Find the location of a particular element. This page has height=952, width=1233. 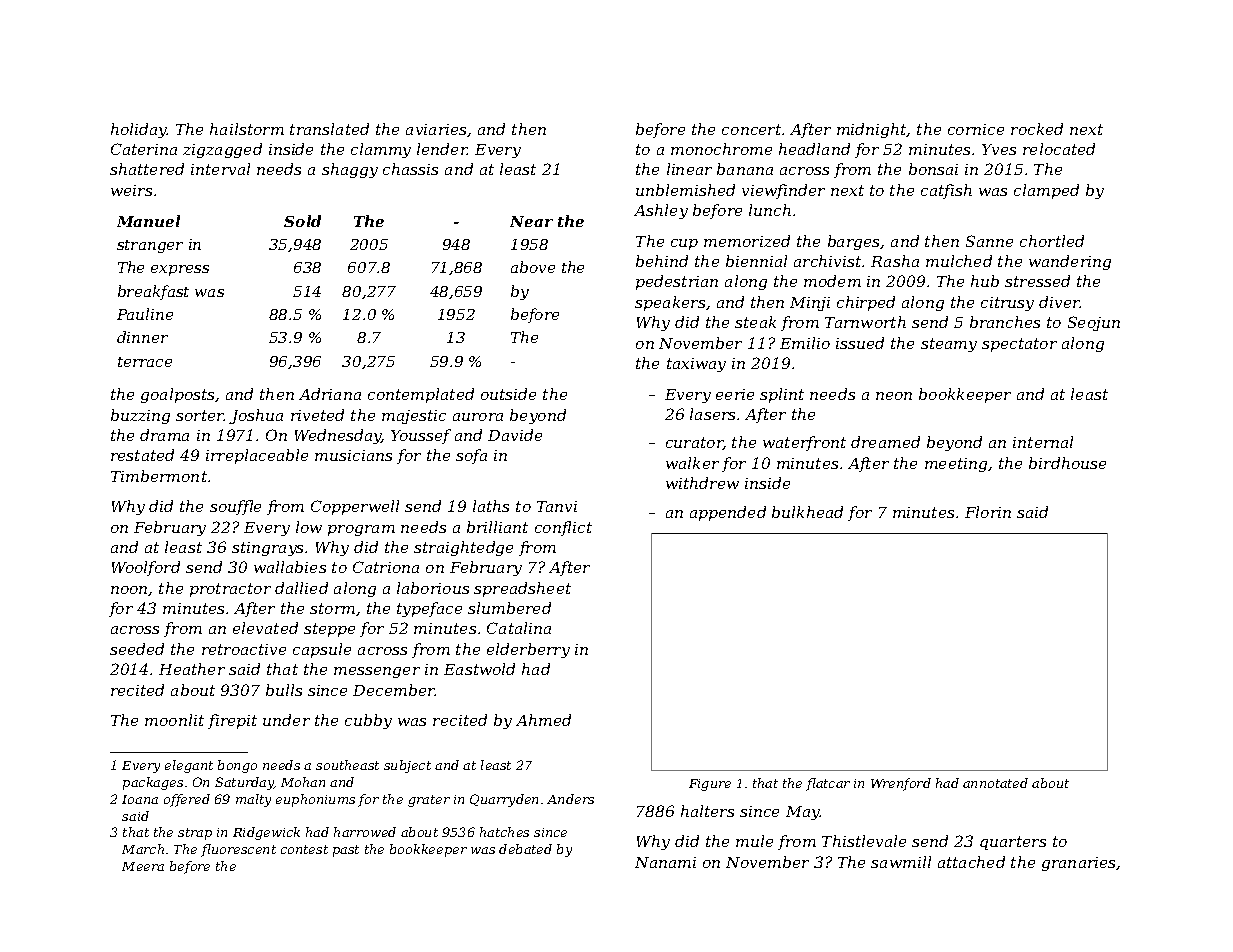

catfish is located at coordinates (946, 191).
